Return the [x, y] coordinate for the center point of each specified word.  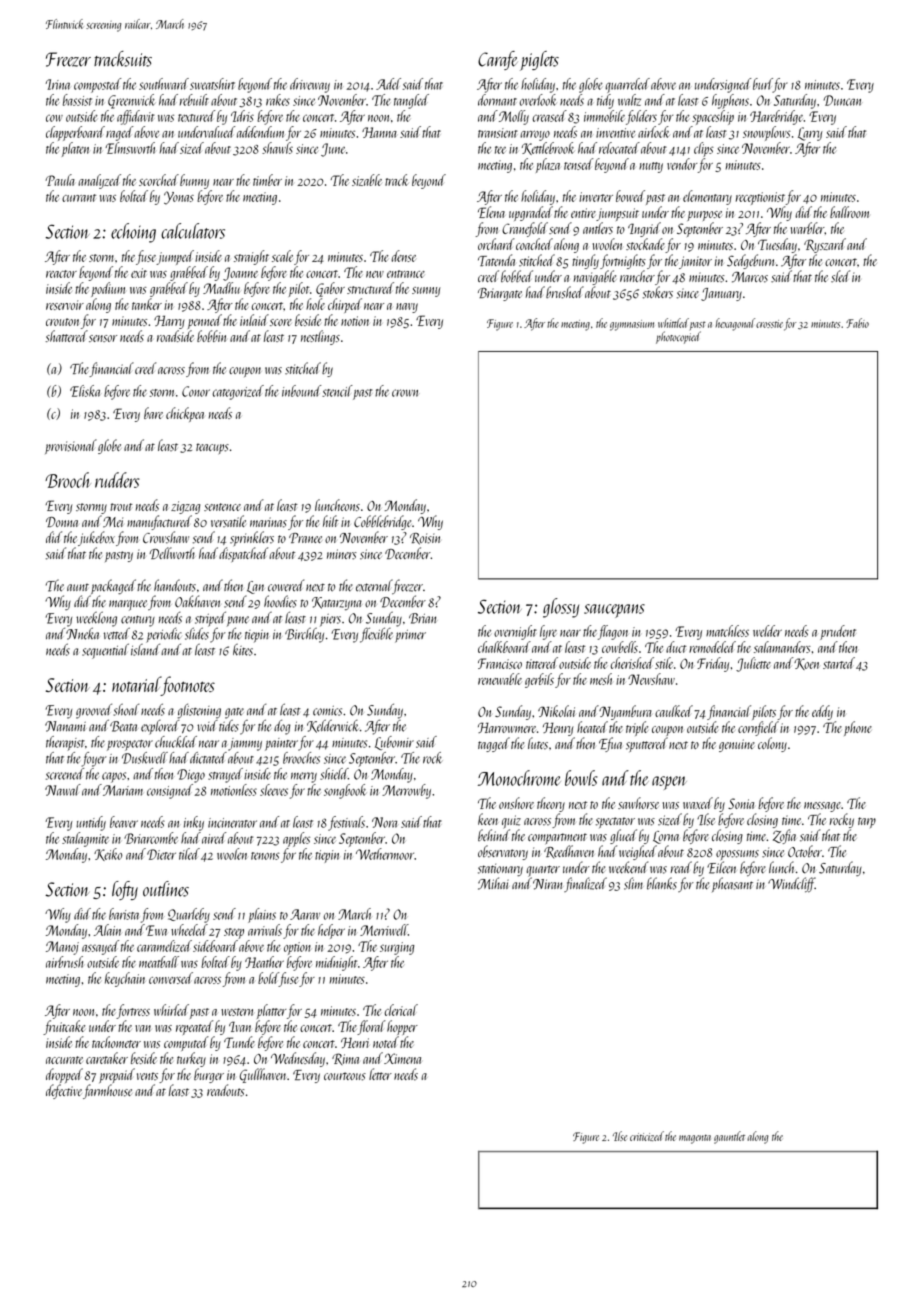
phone [858, 728]
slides [197, 633]
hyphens [730, 101]
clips [704, 149]
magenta [695, 1139]
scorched [159, 180]
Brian [422, 618]
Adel [388, 84]
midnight [336, 963]
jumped [175, 257]
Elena [491, 212]
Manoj [62, 948]
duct [676, 647]
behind [494, 835]
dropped [64, 1075]
